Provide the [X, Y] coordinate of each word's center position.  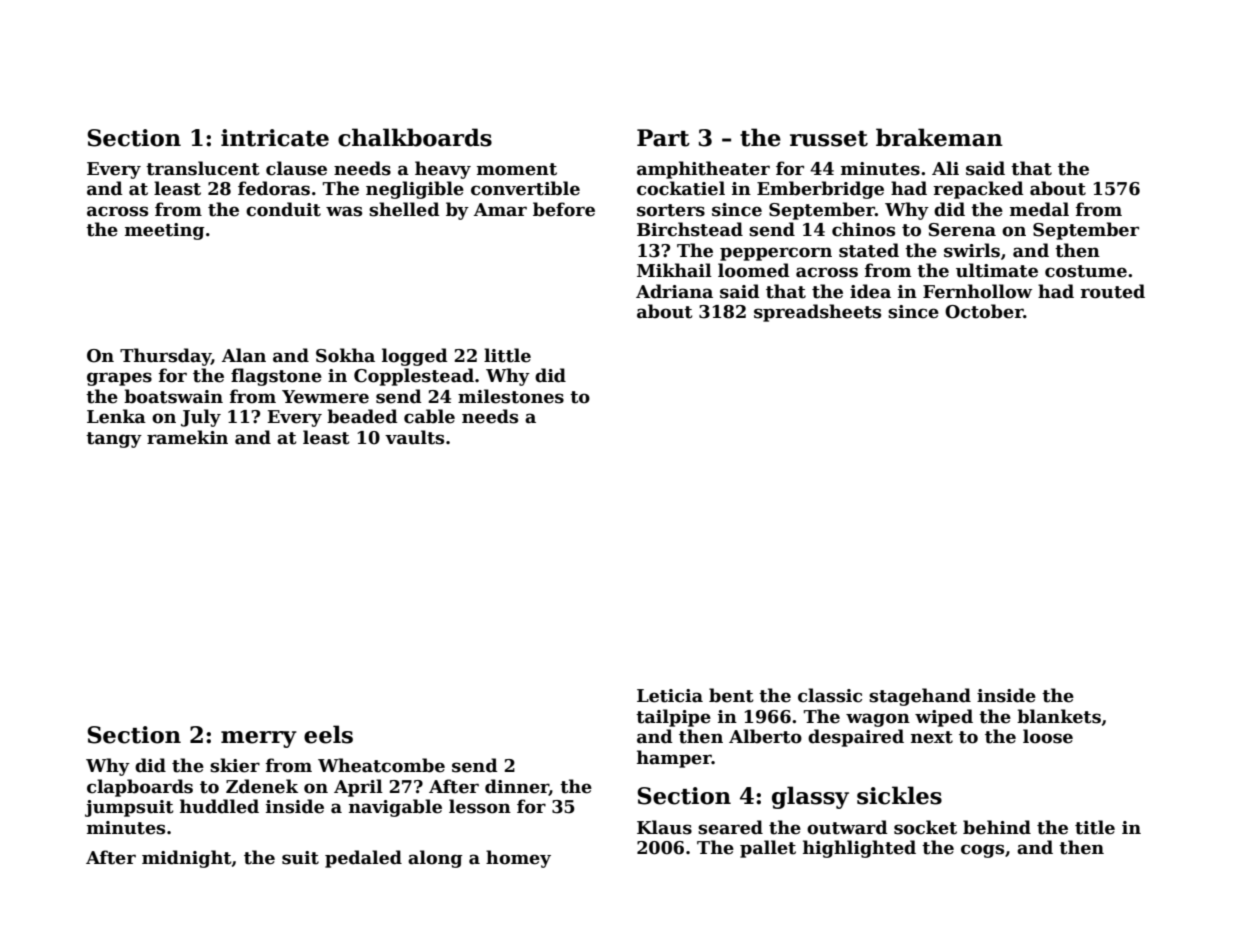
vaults [414, 437]
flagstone [276, 377]
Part [663, 138]
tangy [114, 440]
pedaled [363, 859]
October [984, 311]
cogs [982, 851]
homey [518, 859]
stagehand [920, 697]
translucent [203, 168]
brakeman [939, 137]
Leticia [670, 696]
